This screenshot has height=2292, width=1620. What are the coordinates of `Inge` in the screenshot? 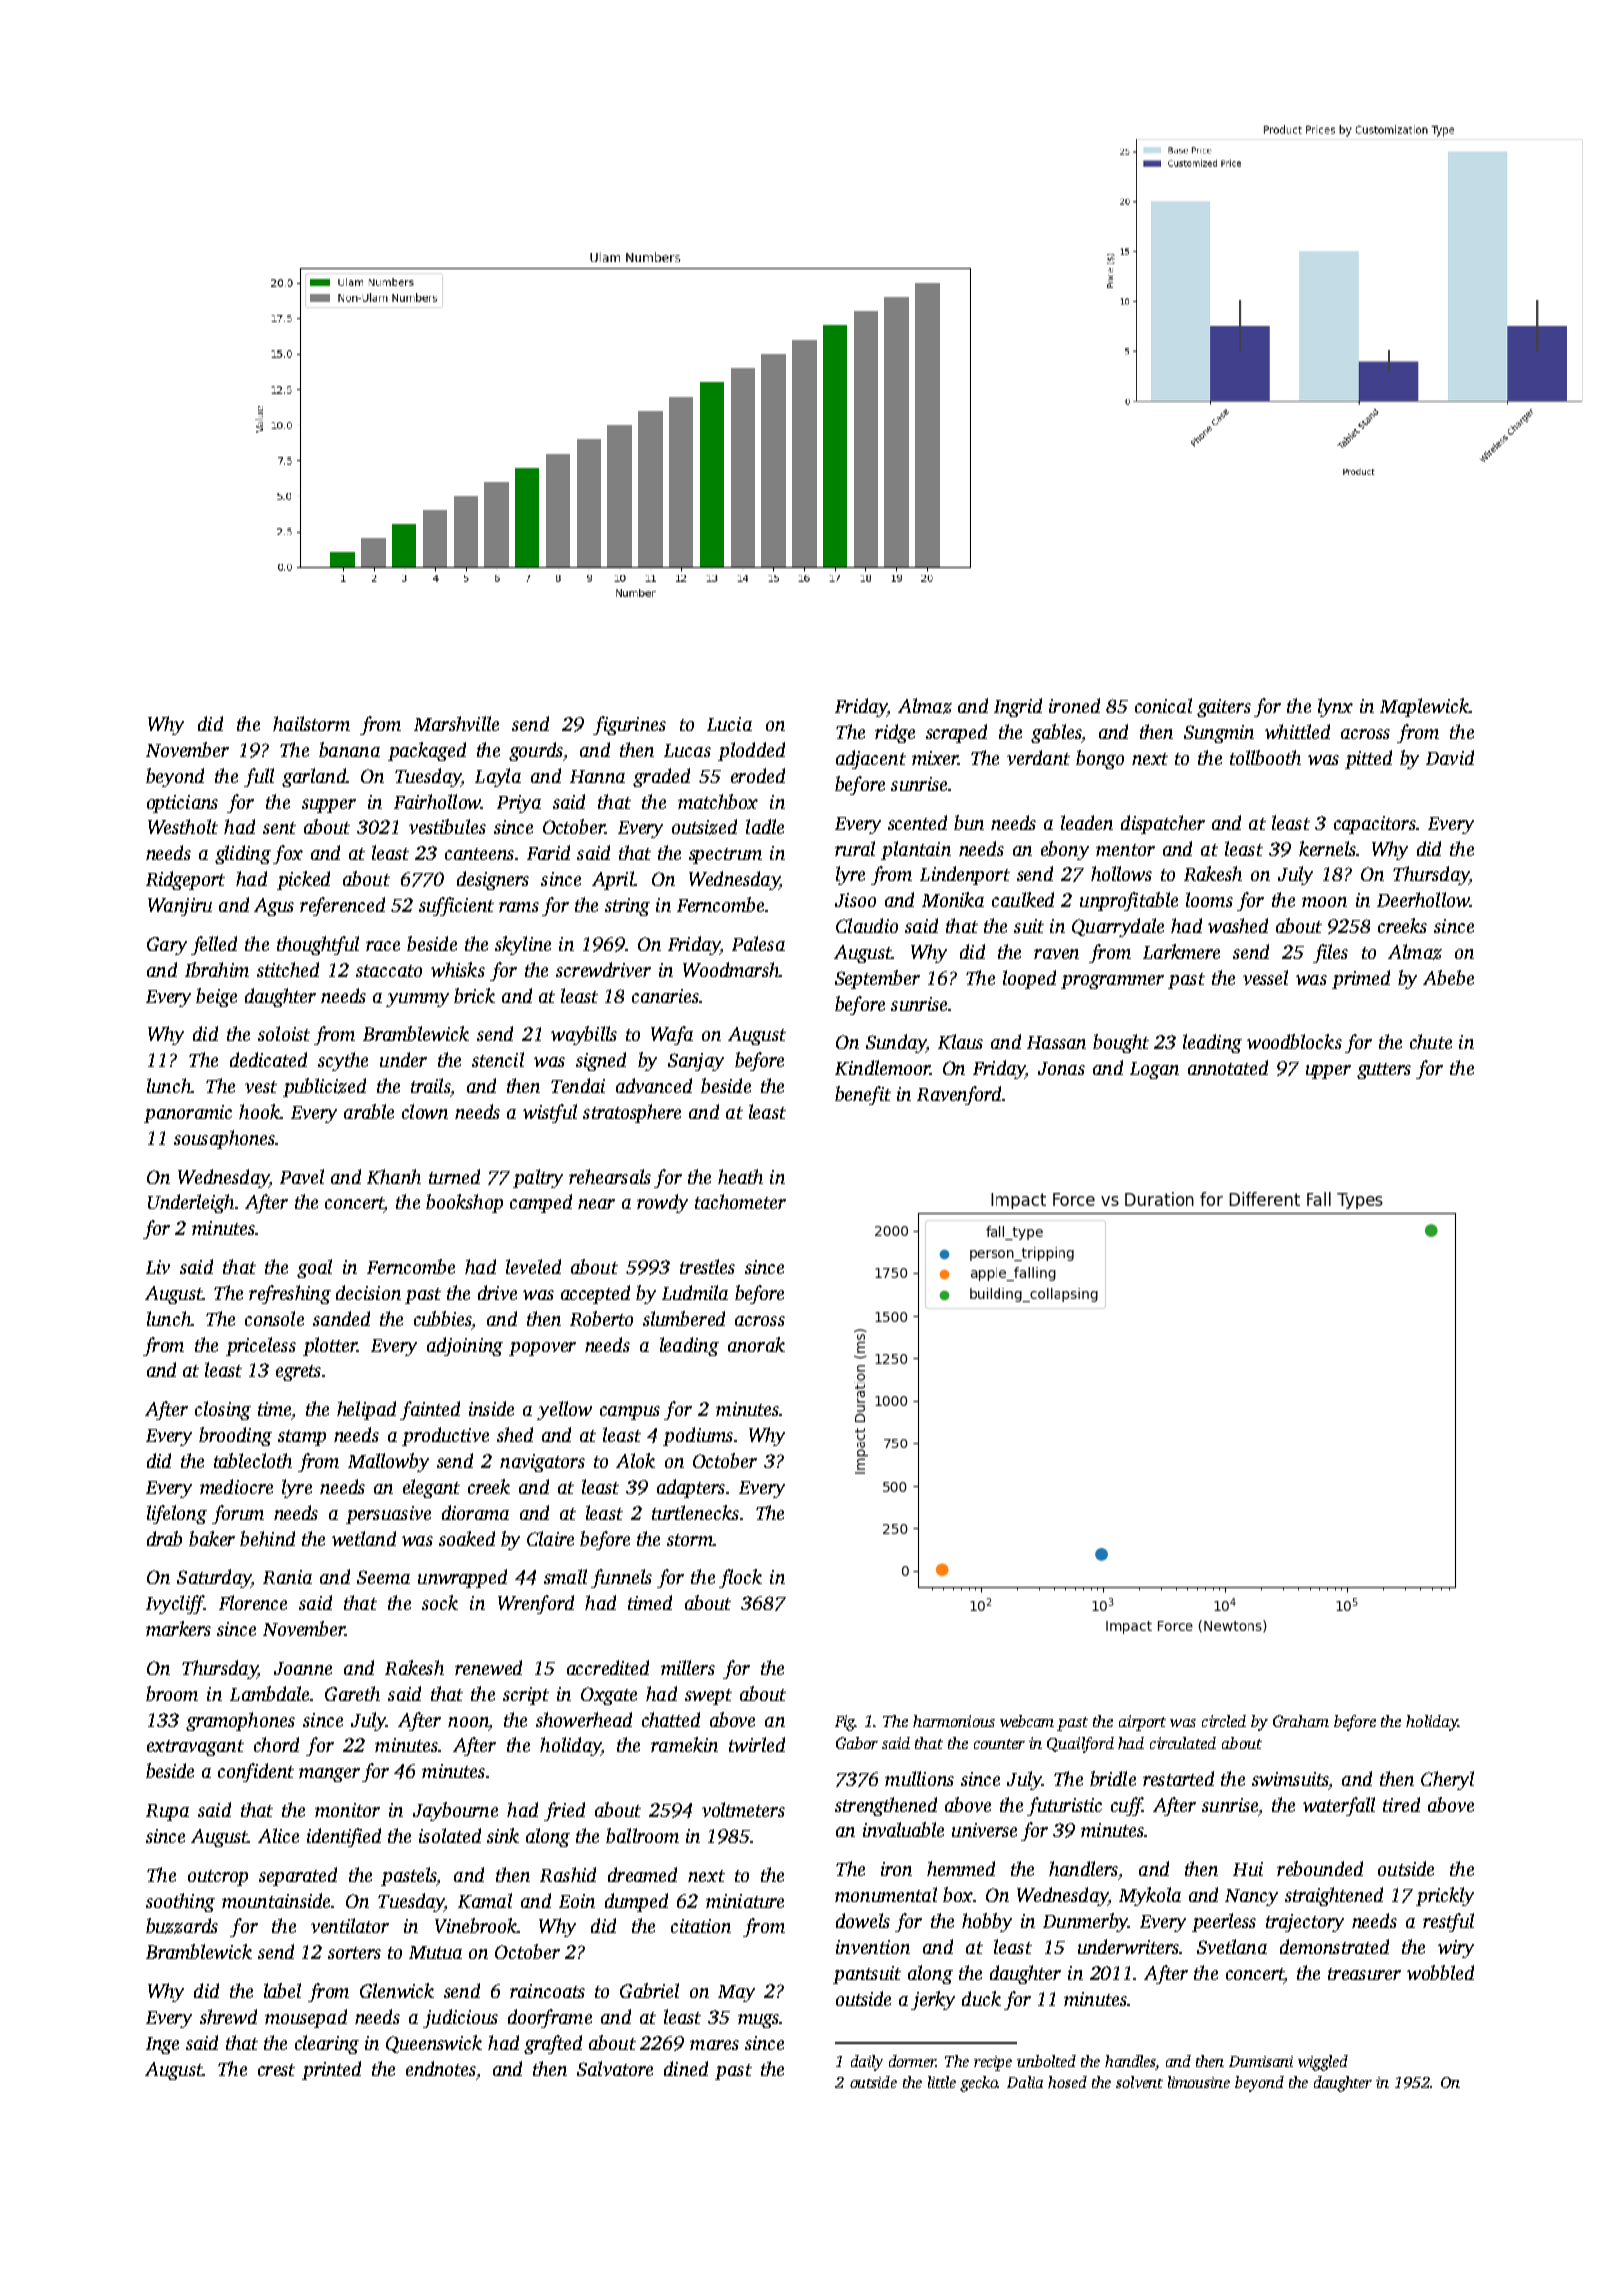 It's located at (162, 2045).
